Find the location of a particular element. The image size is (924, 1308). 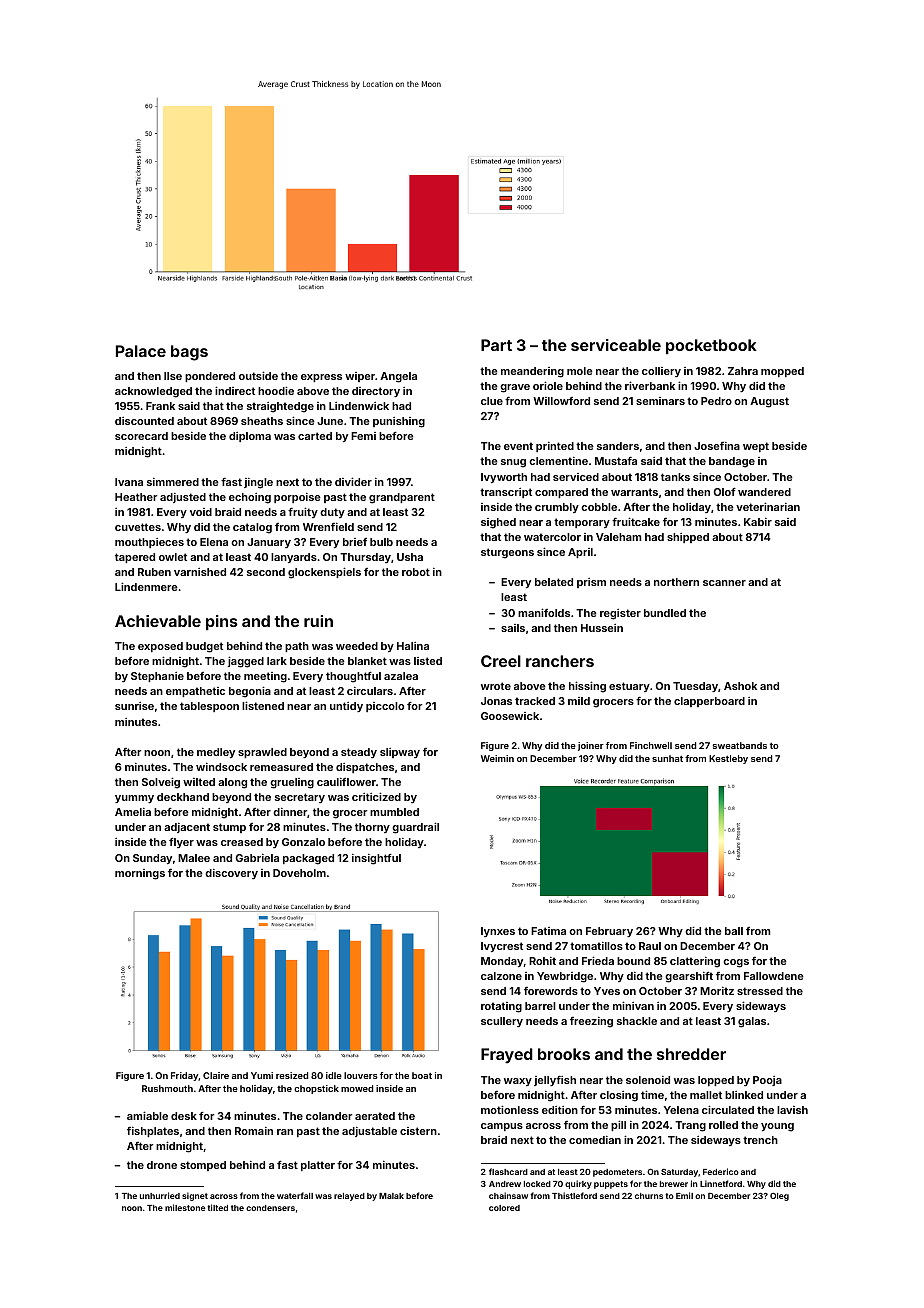

Palace is located at coordinates (141, 351).
